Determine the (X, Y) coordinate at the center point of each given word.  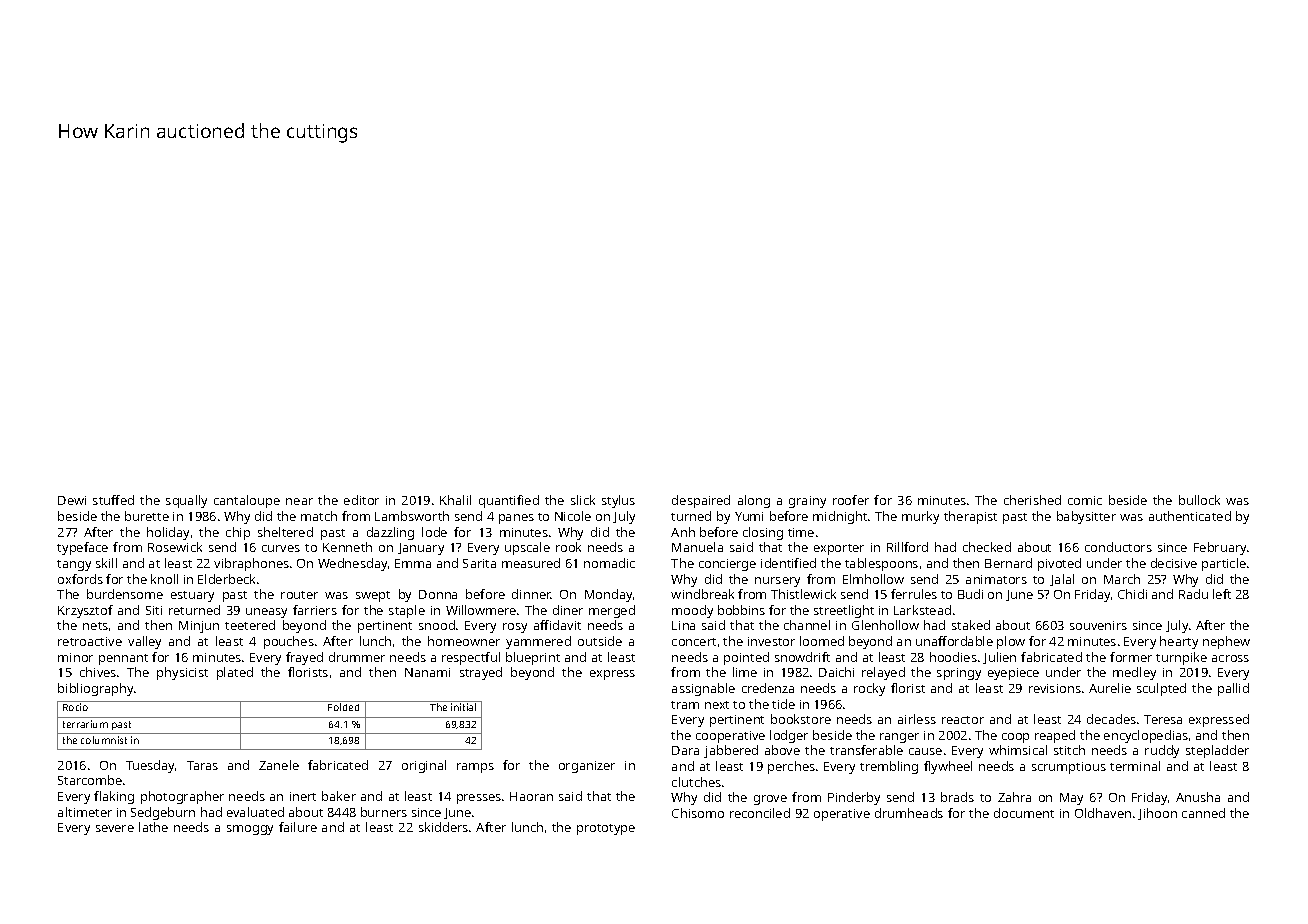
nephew (1226, 642)
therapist (970, 517)
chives (98, 672)
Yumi (749, 516)
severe (115, 828)
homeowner (464, 641)
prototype (606, 829)
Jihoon (1157, 814)
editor (361, 500)
